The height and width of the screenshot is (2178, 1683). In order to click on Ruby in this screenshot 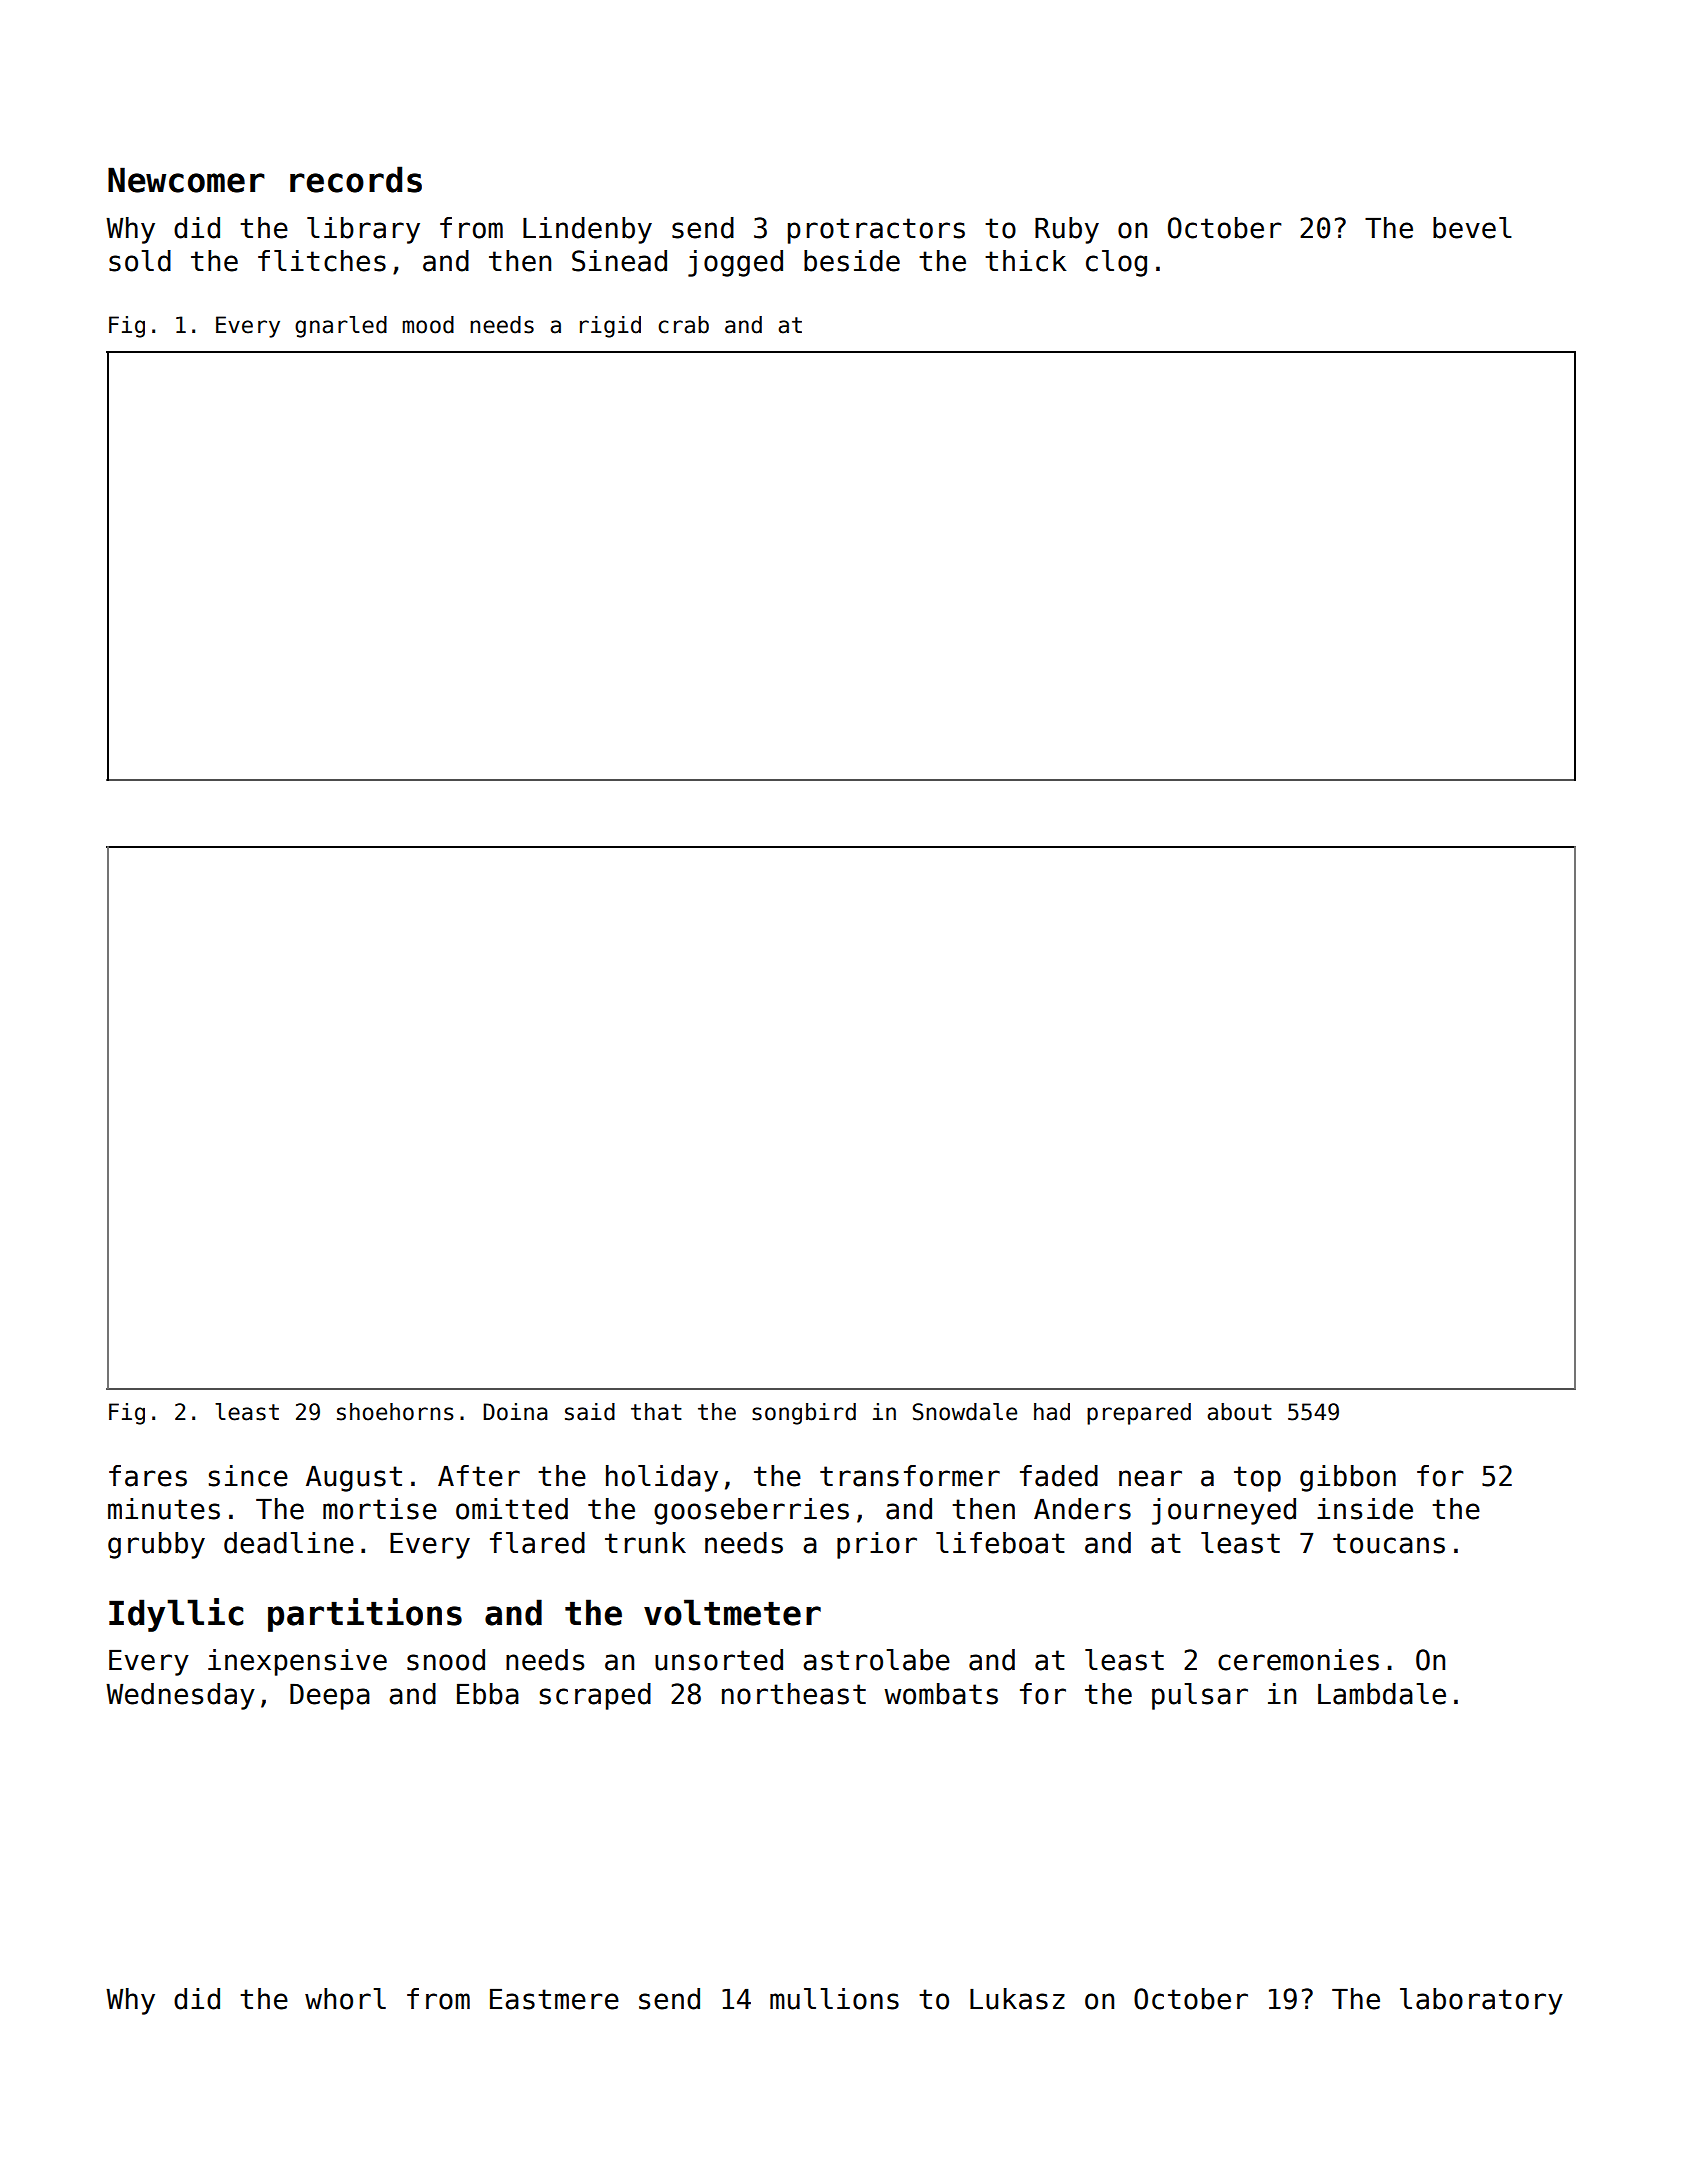, I will do `click(1067, 230)`.
